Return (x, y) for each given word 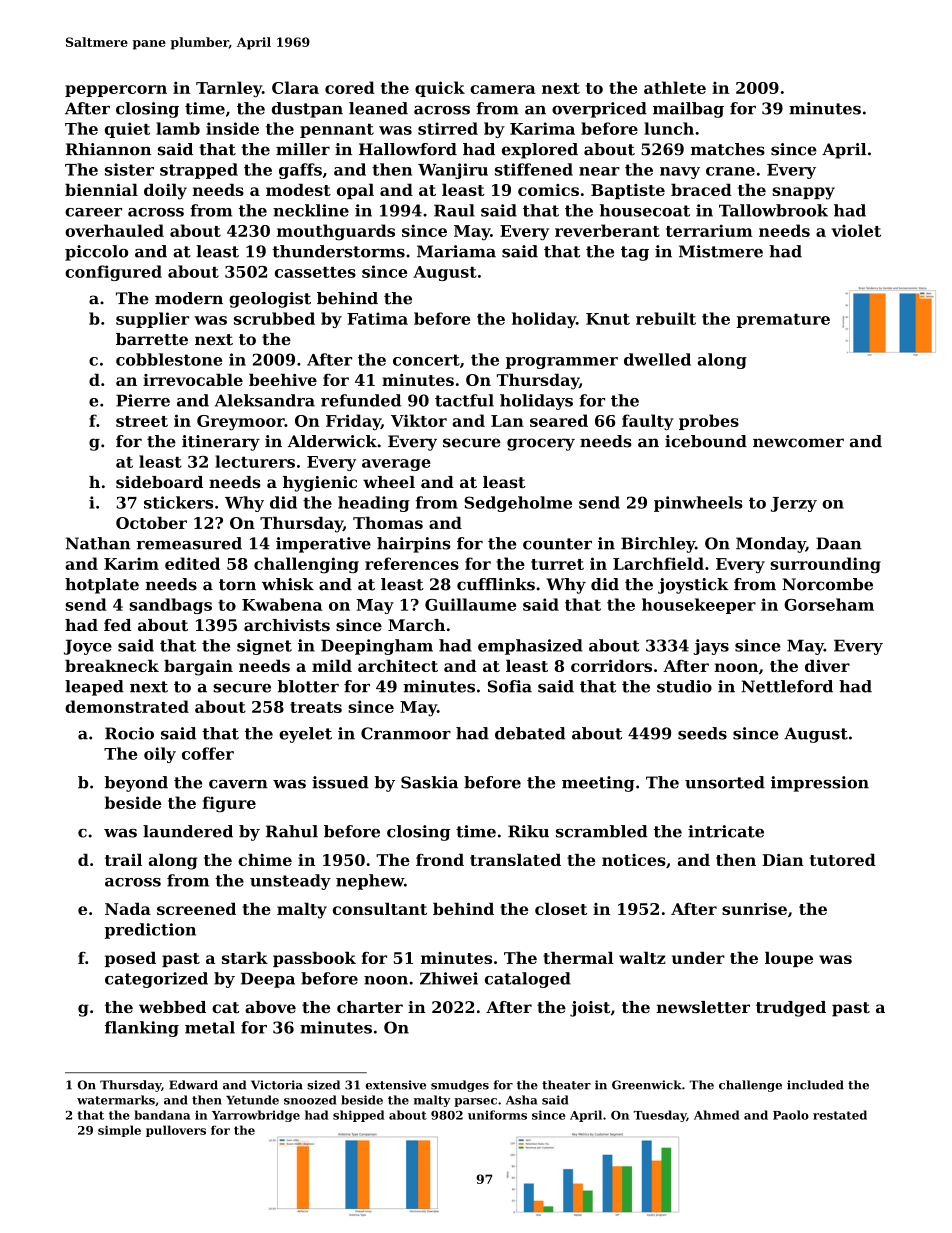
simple (119, 1131)
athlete (675, 87)
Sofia (510, 686)
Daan (838, 543)
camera (503, 89)
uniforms (497, 1115)
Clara (295, 87)
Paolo (791, 1115)
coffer (208, 753)
